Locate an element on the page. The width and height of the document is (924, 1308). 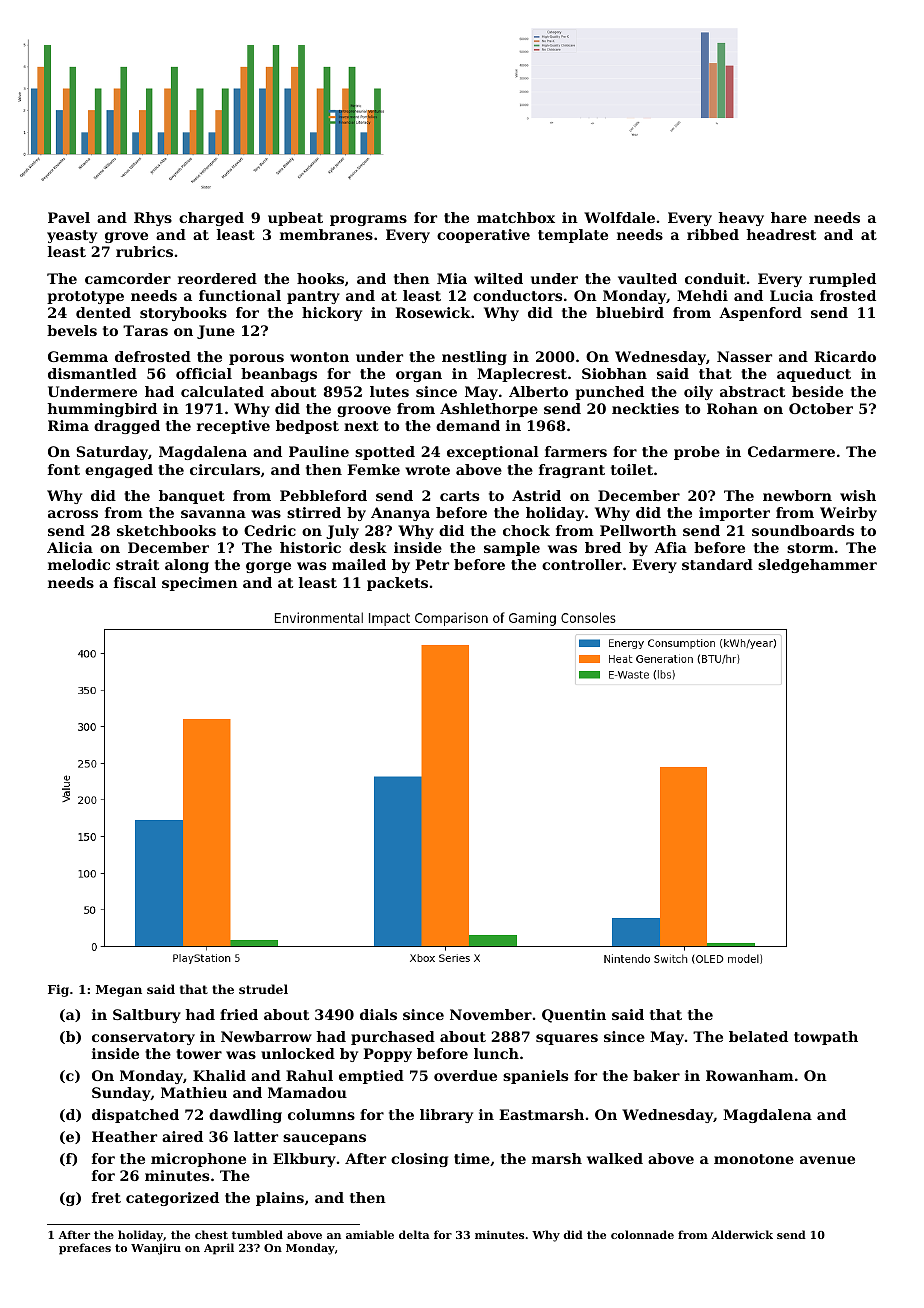
cooperative is located at coordinates (483, 236).
